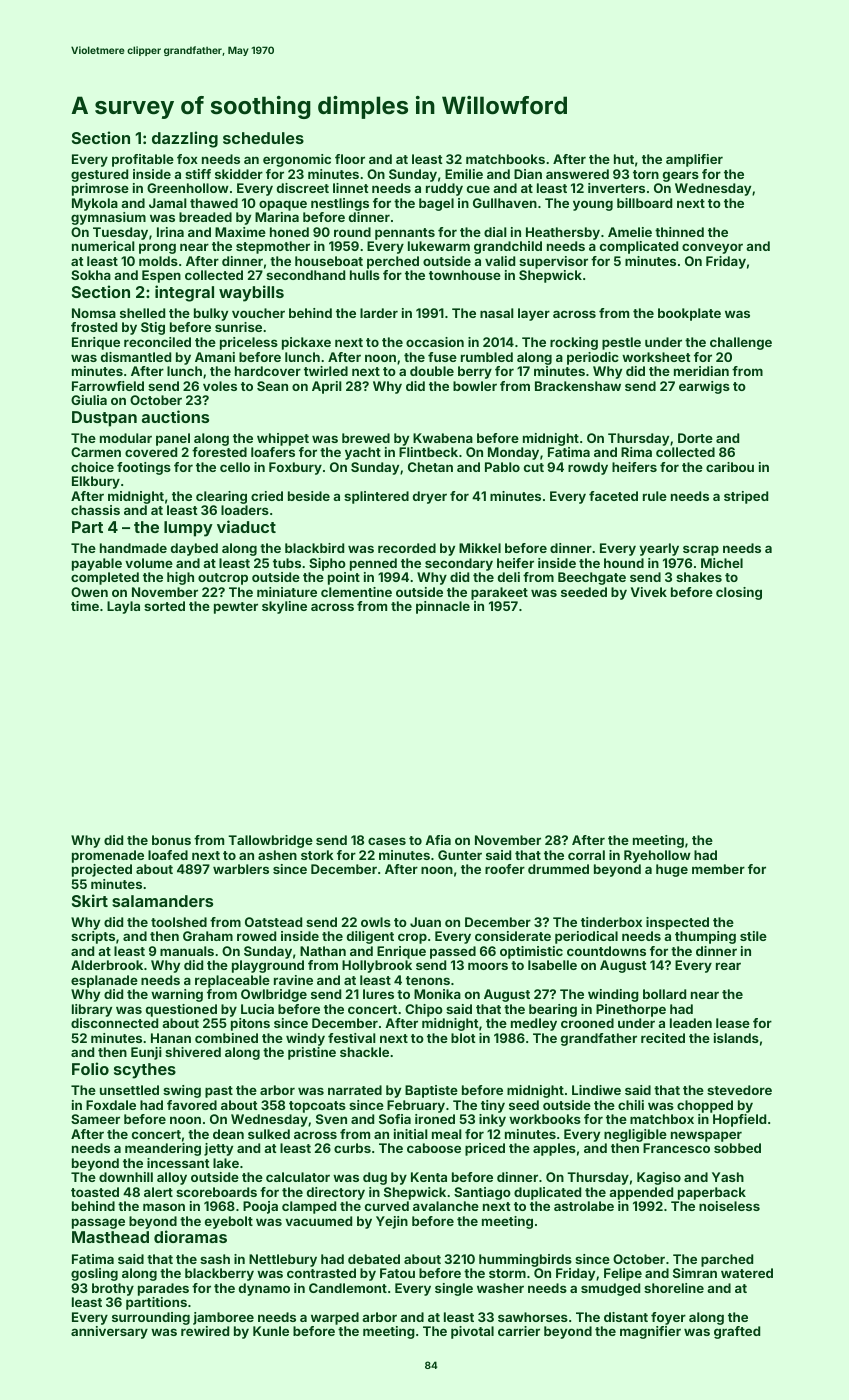 Image resolution: width=849 pixels, height=1400 pixels. Describe the element at coordinates (182, 1091) in the document. I see `swing` at that location.
